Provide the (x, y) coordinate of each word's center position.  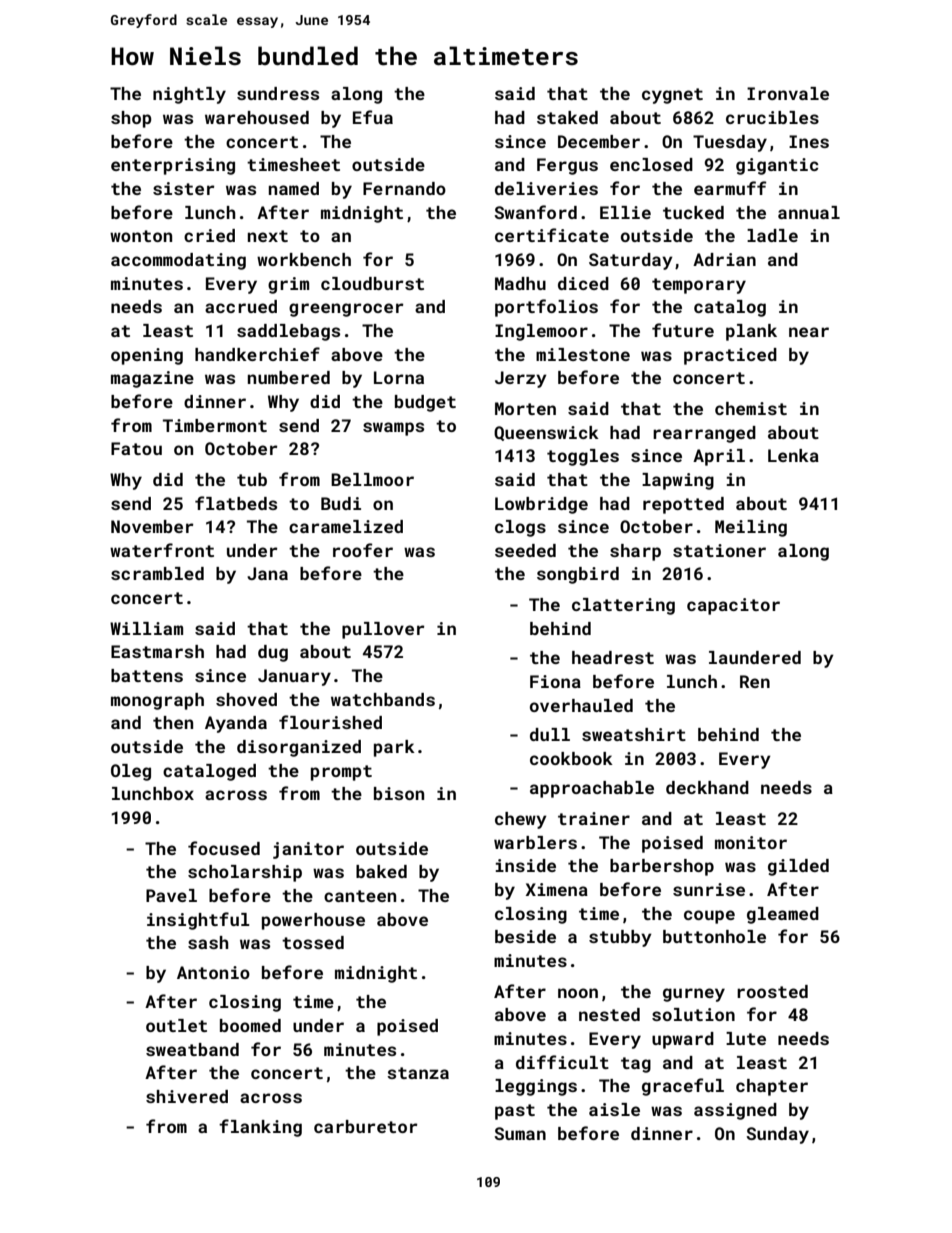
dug (273, 653)
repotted (683, 505)
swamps (393, 429)
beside (525, 936)
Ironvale (788, 93)
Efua (373, 117)
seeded (525, 550)
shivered (187, 1096)
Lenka (793, 455)
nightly (189, 95)
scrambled (157, 573)
